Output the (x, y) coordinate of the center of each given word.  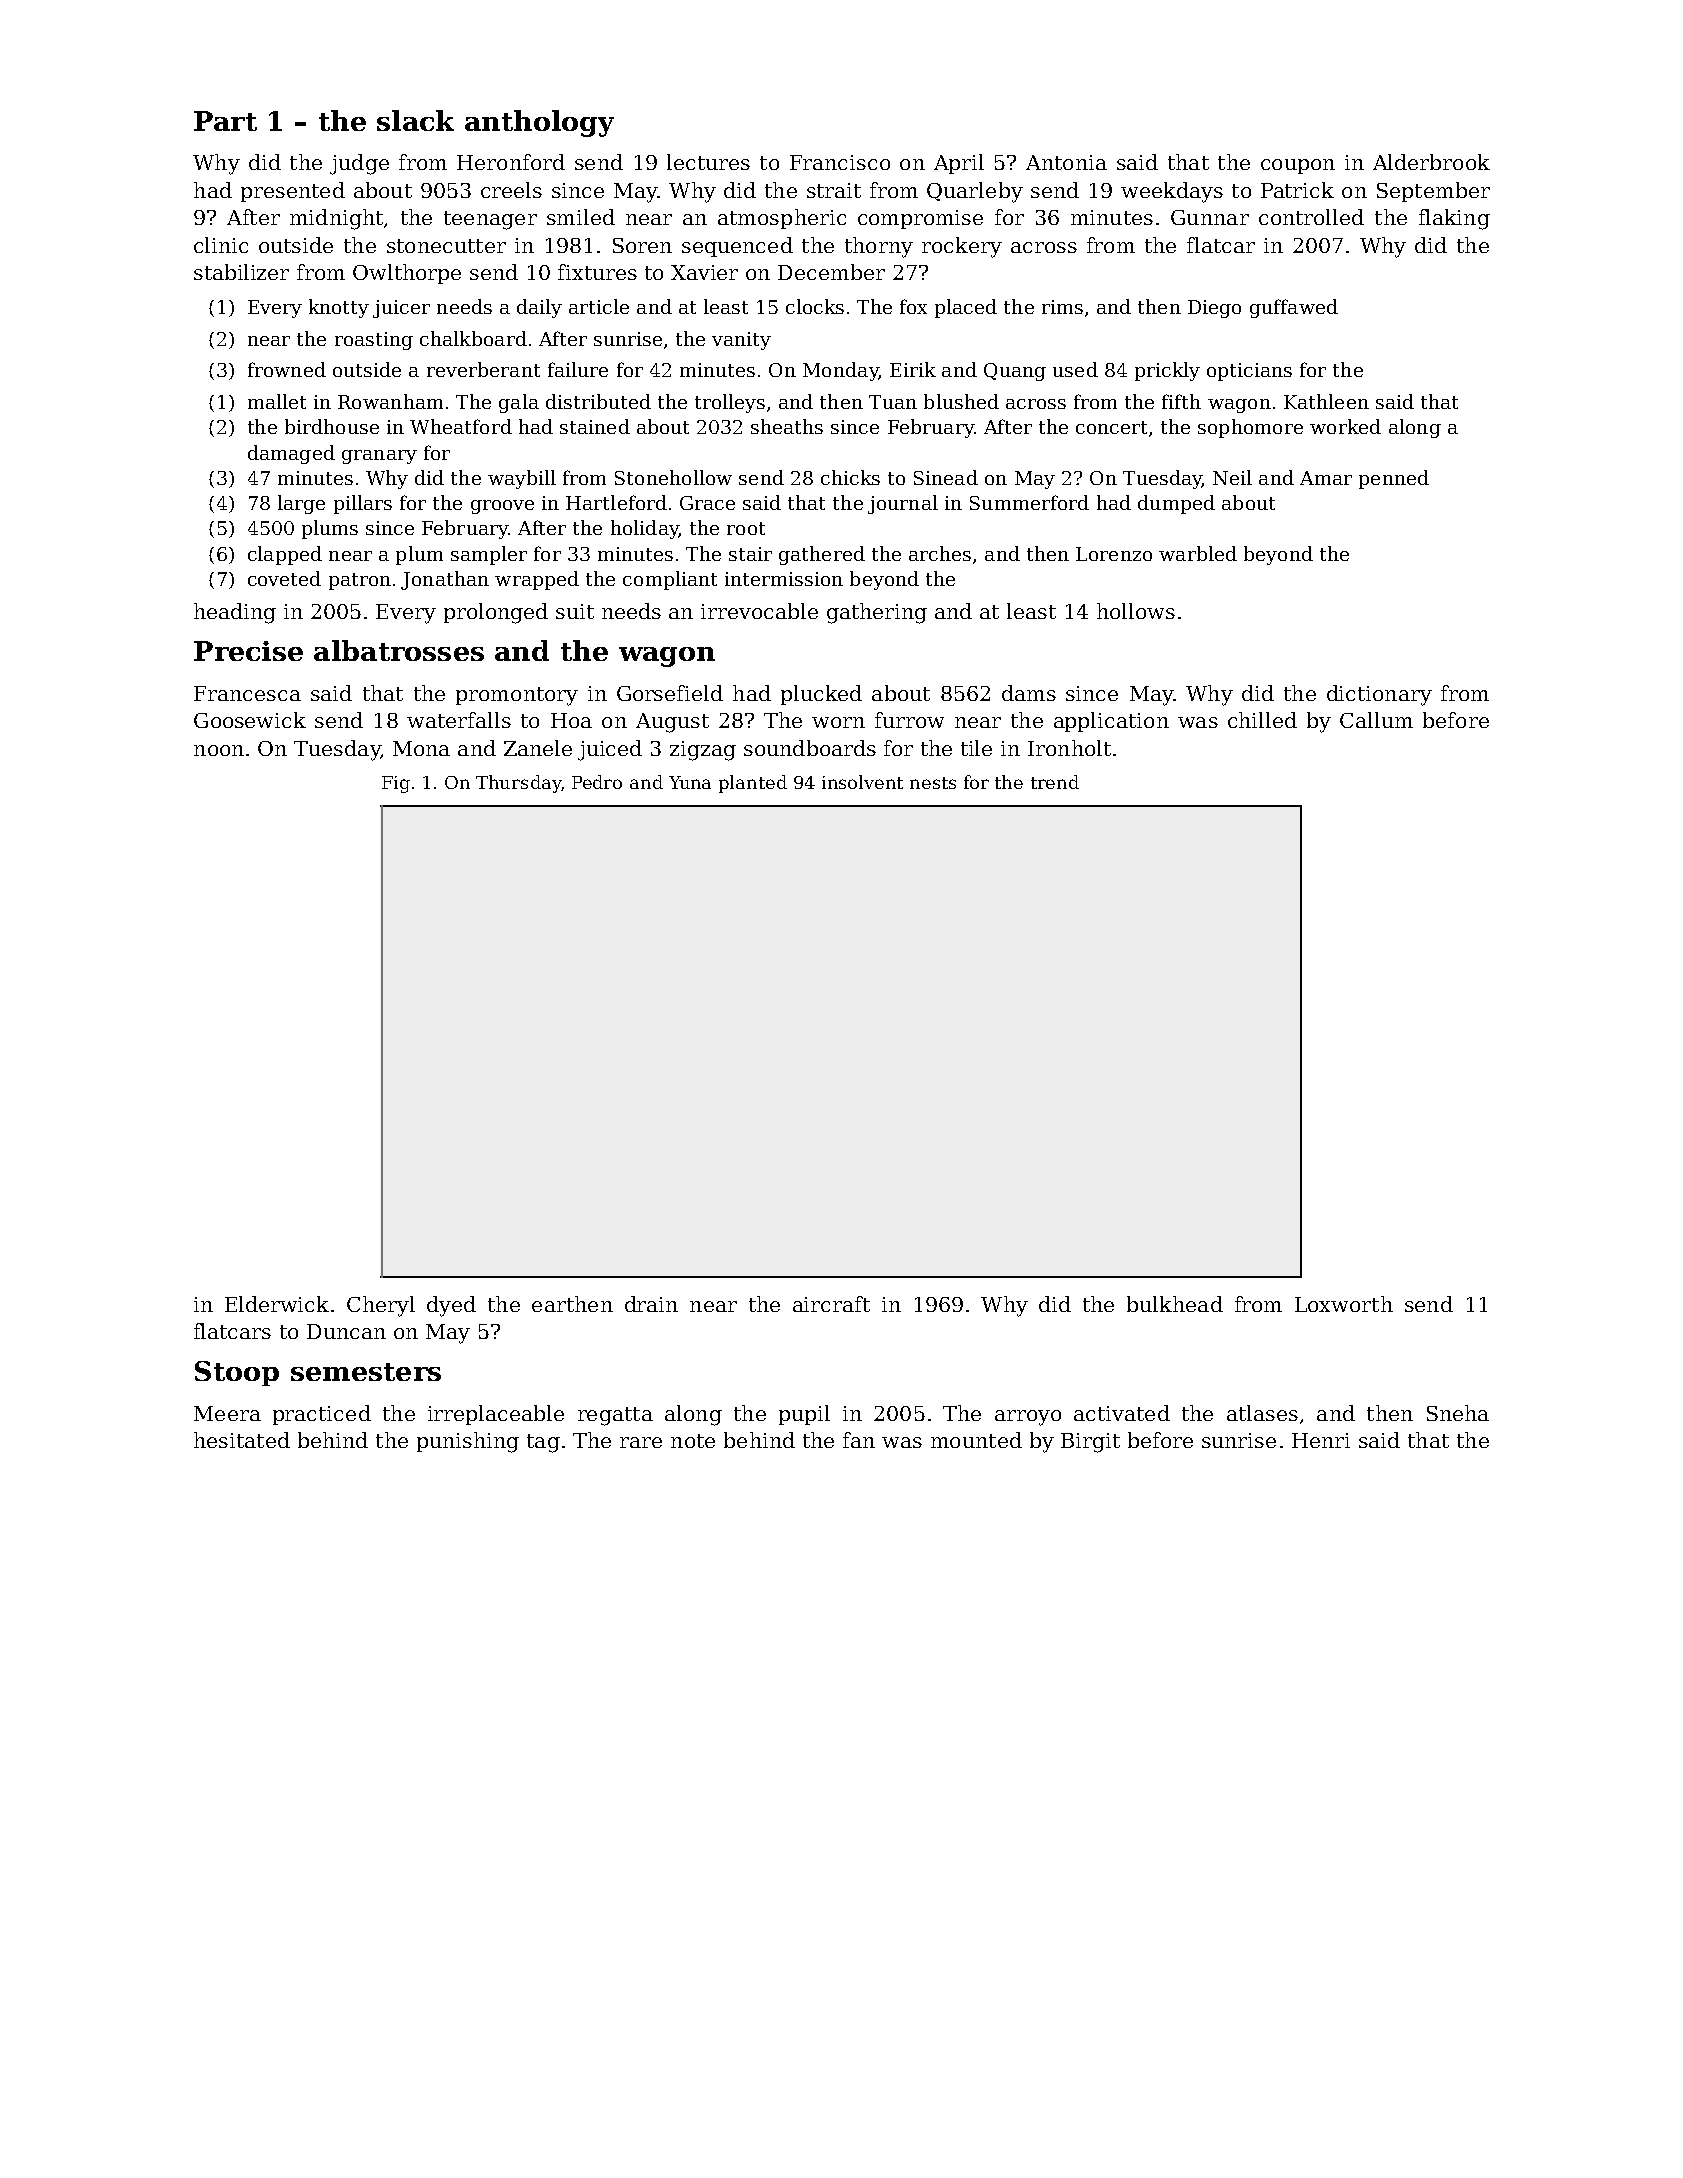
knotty (339, 308)
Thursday (518, 784)
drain (651, 1304)
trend (1055, 782)
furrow (909, 720)
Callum (1376, 720)
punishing (468, 1442)
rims (1062, 307)
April (959, 164)
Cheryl (381, 1306)
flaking (1454, 219)
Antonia (1066, 162)
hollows (1136, 611)
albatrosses (399, 650)
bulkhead (1175, 1304)
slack (415, 120)
